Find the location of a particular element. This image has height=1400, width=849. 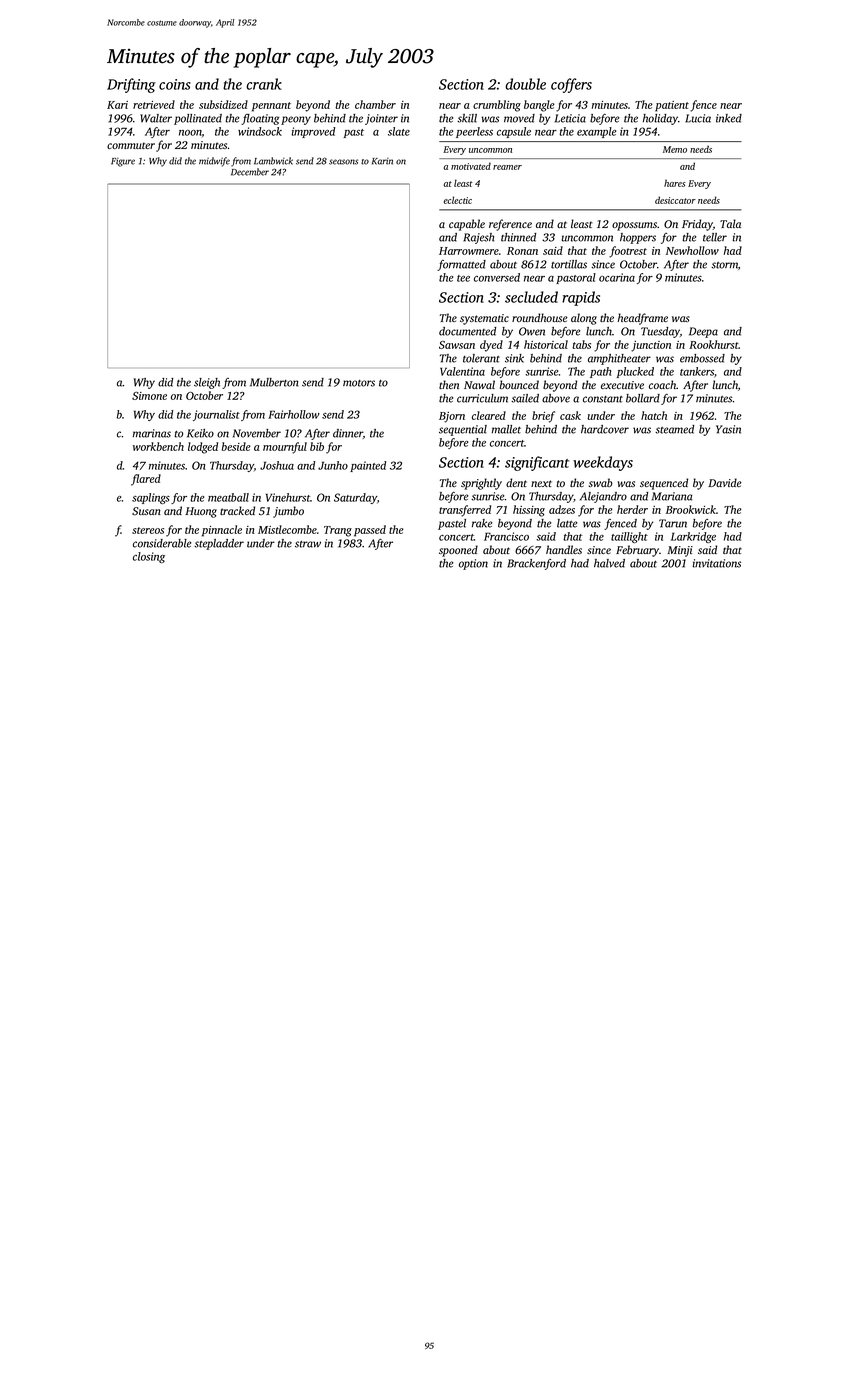

motors is located at coordinates (359, 383).
